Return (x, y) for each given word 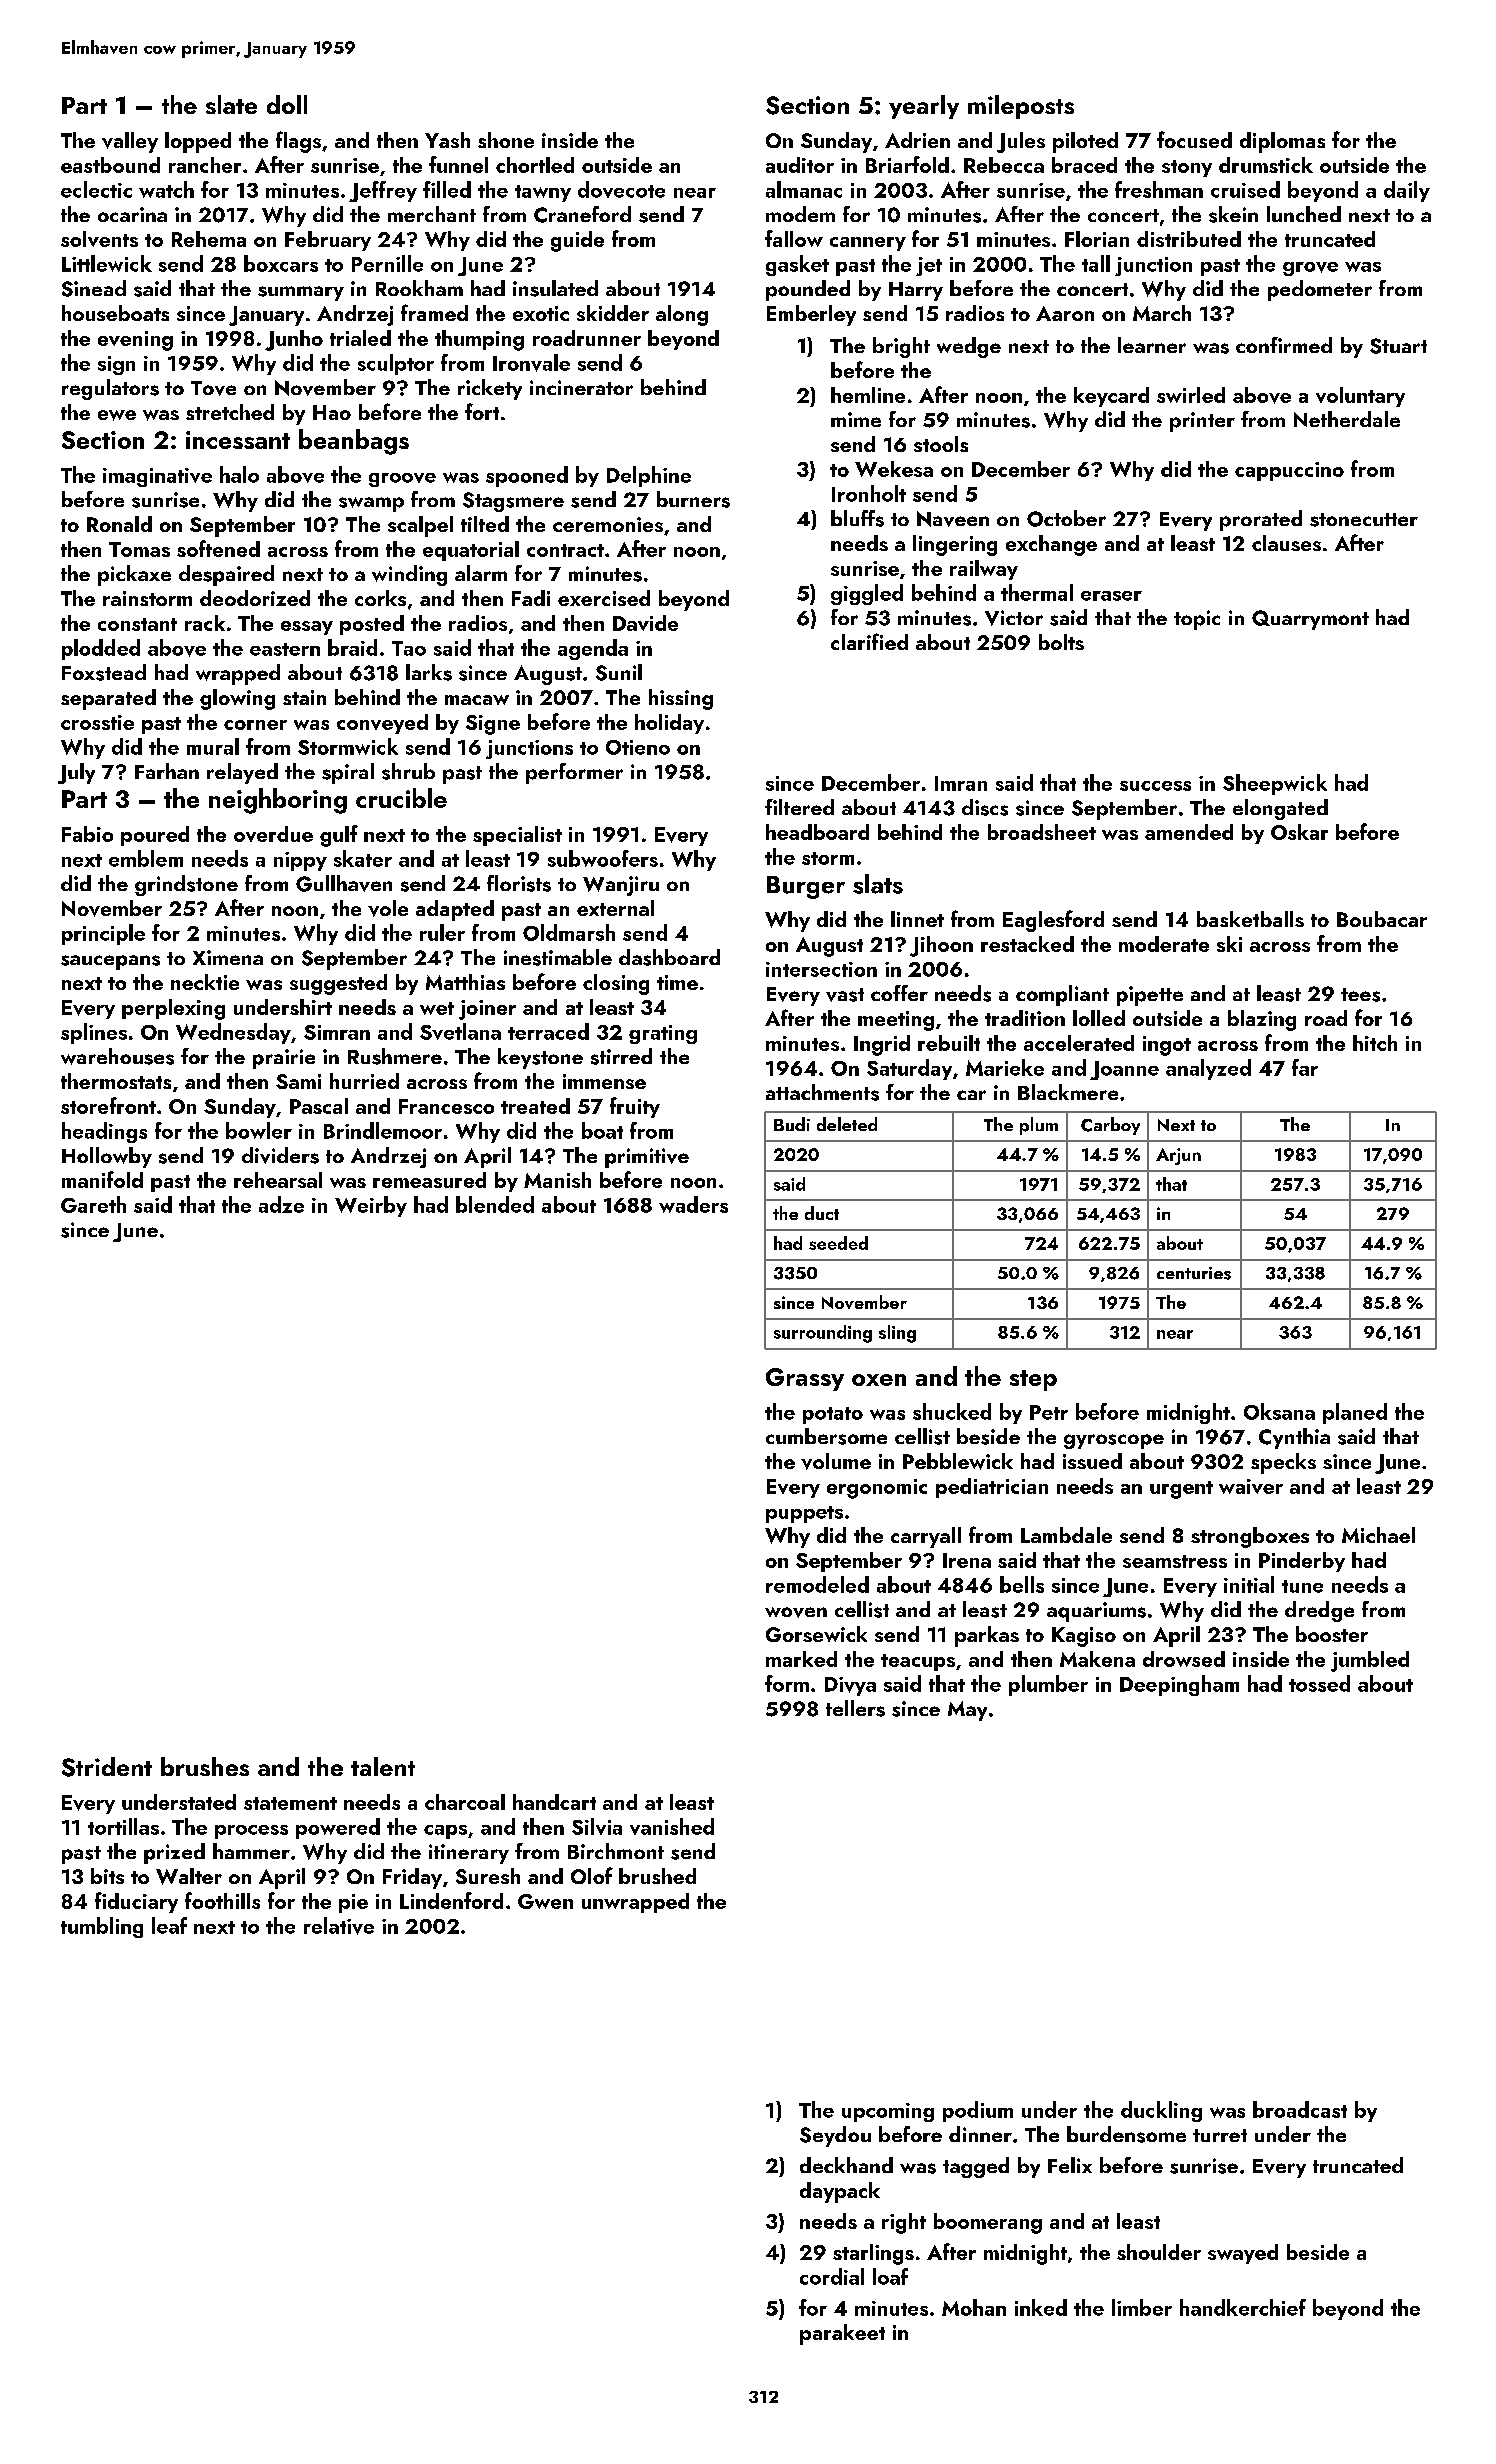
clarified (869, 641)
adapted (455, 910)
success (1155, 786)
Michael (1378, 1535)
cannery (868, 244)
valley (130, 142)
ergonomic (877, 1489)
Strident (107, 1767)
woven (796, 1612)
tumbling (102, 1927)
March (1162, 313)
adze (281, 1204)
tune (1302, 1586)
